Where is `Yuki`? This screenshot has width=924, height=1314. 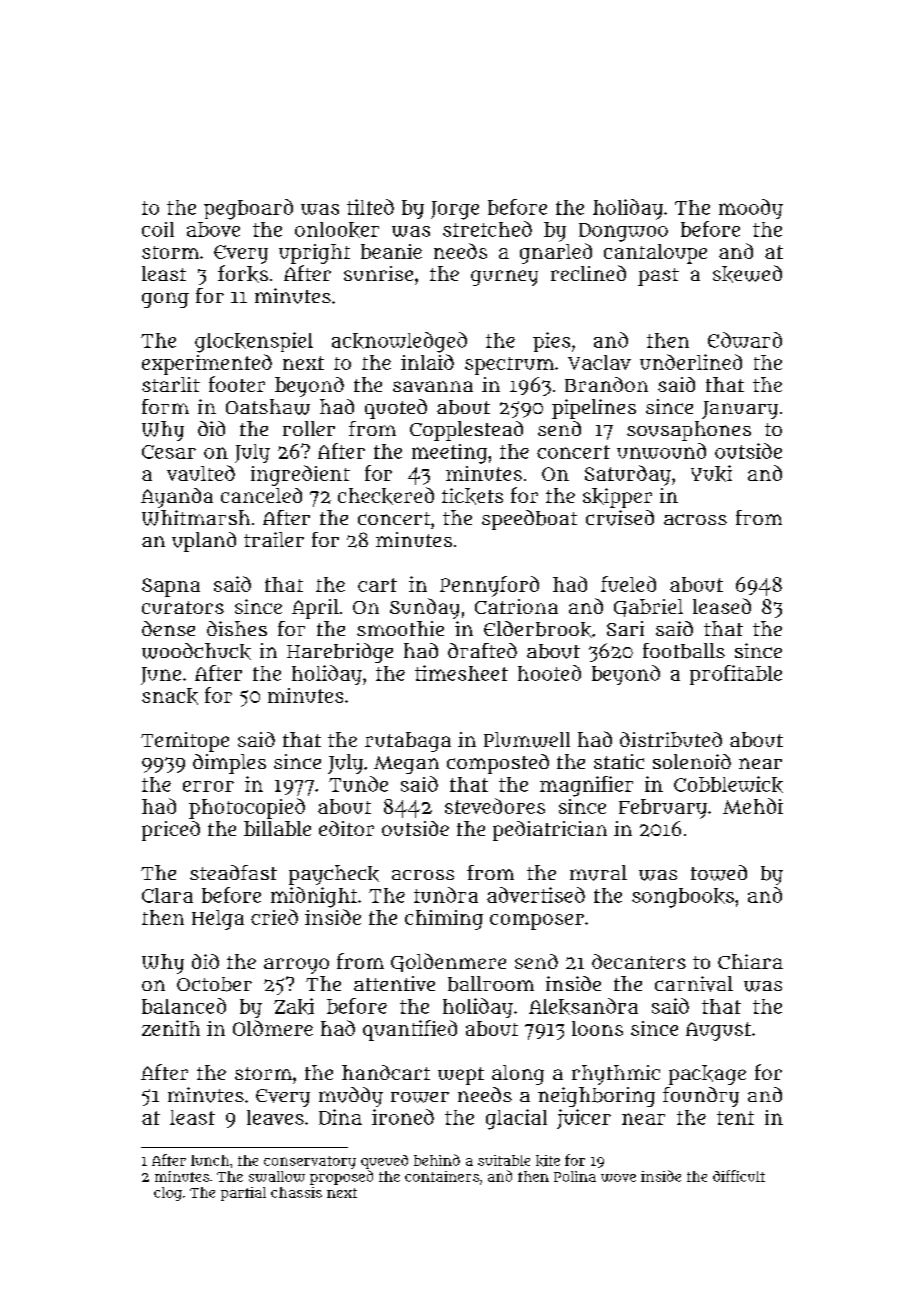
Yuki is located at coordinates (711, 473).
